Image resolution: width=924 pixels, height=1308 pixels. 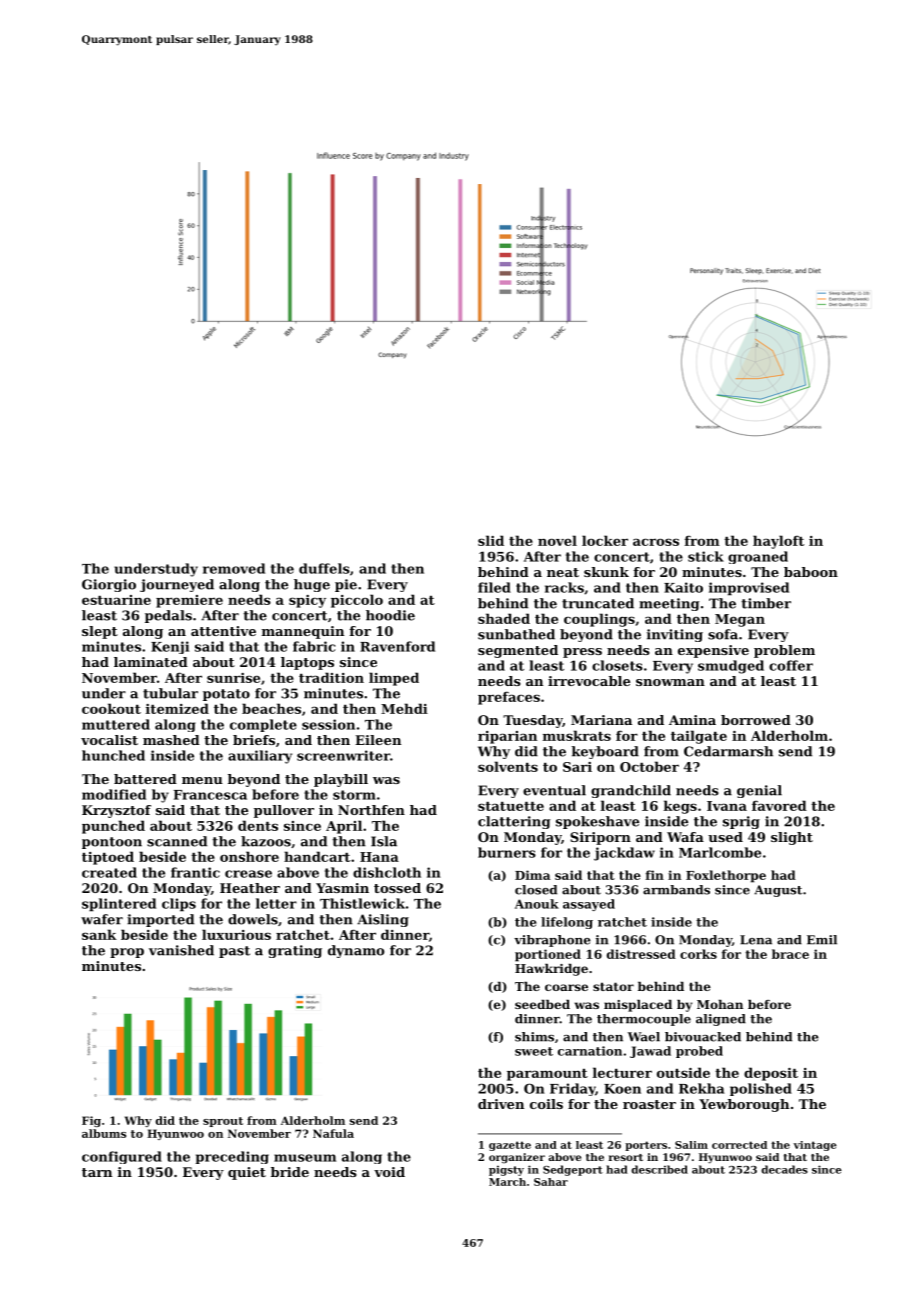 What do you see at coordinates (341, 780) in the screenshot?
I see `playbill` at bounding box center [341, 780].
